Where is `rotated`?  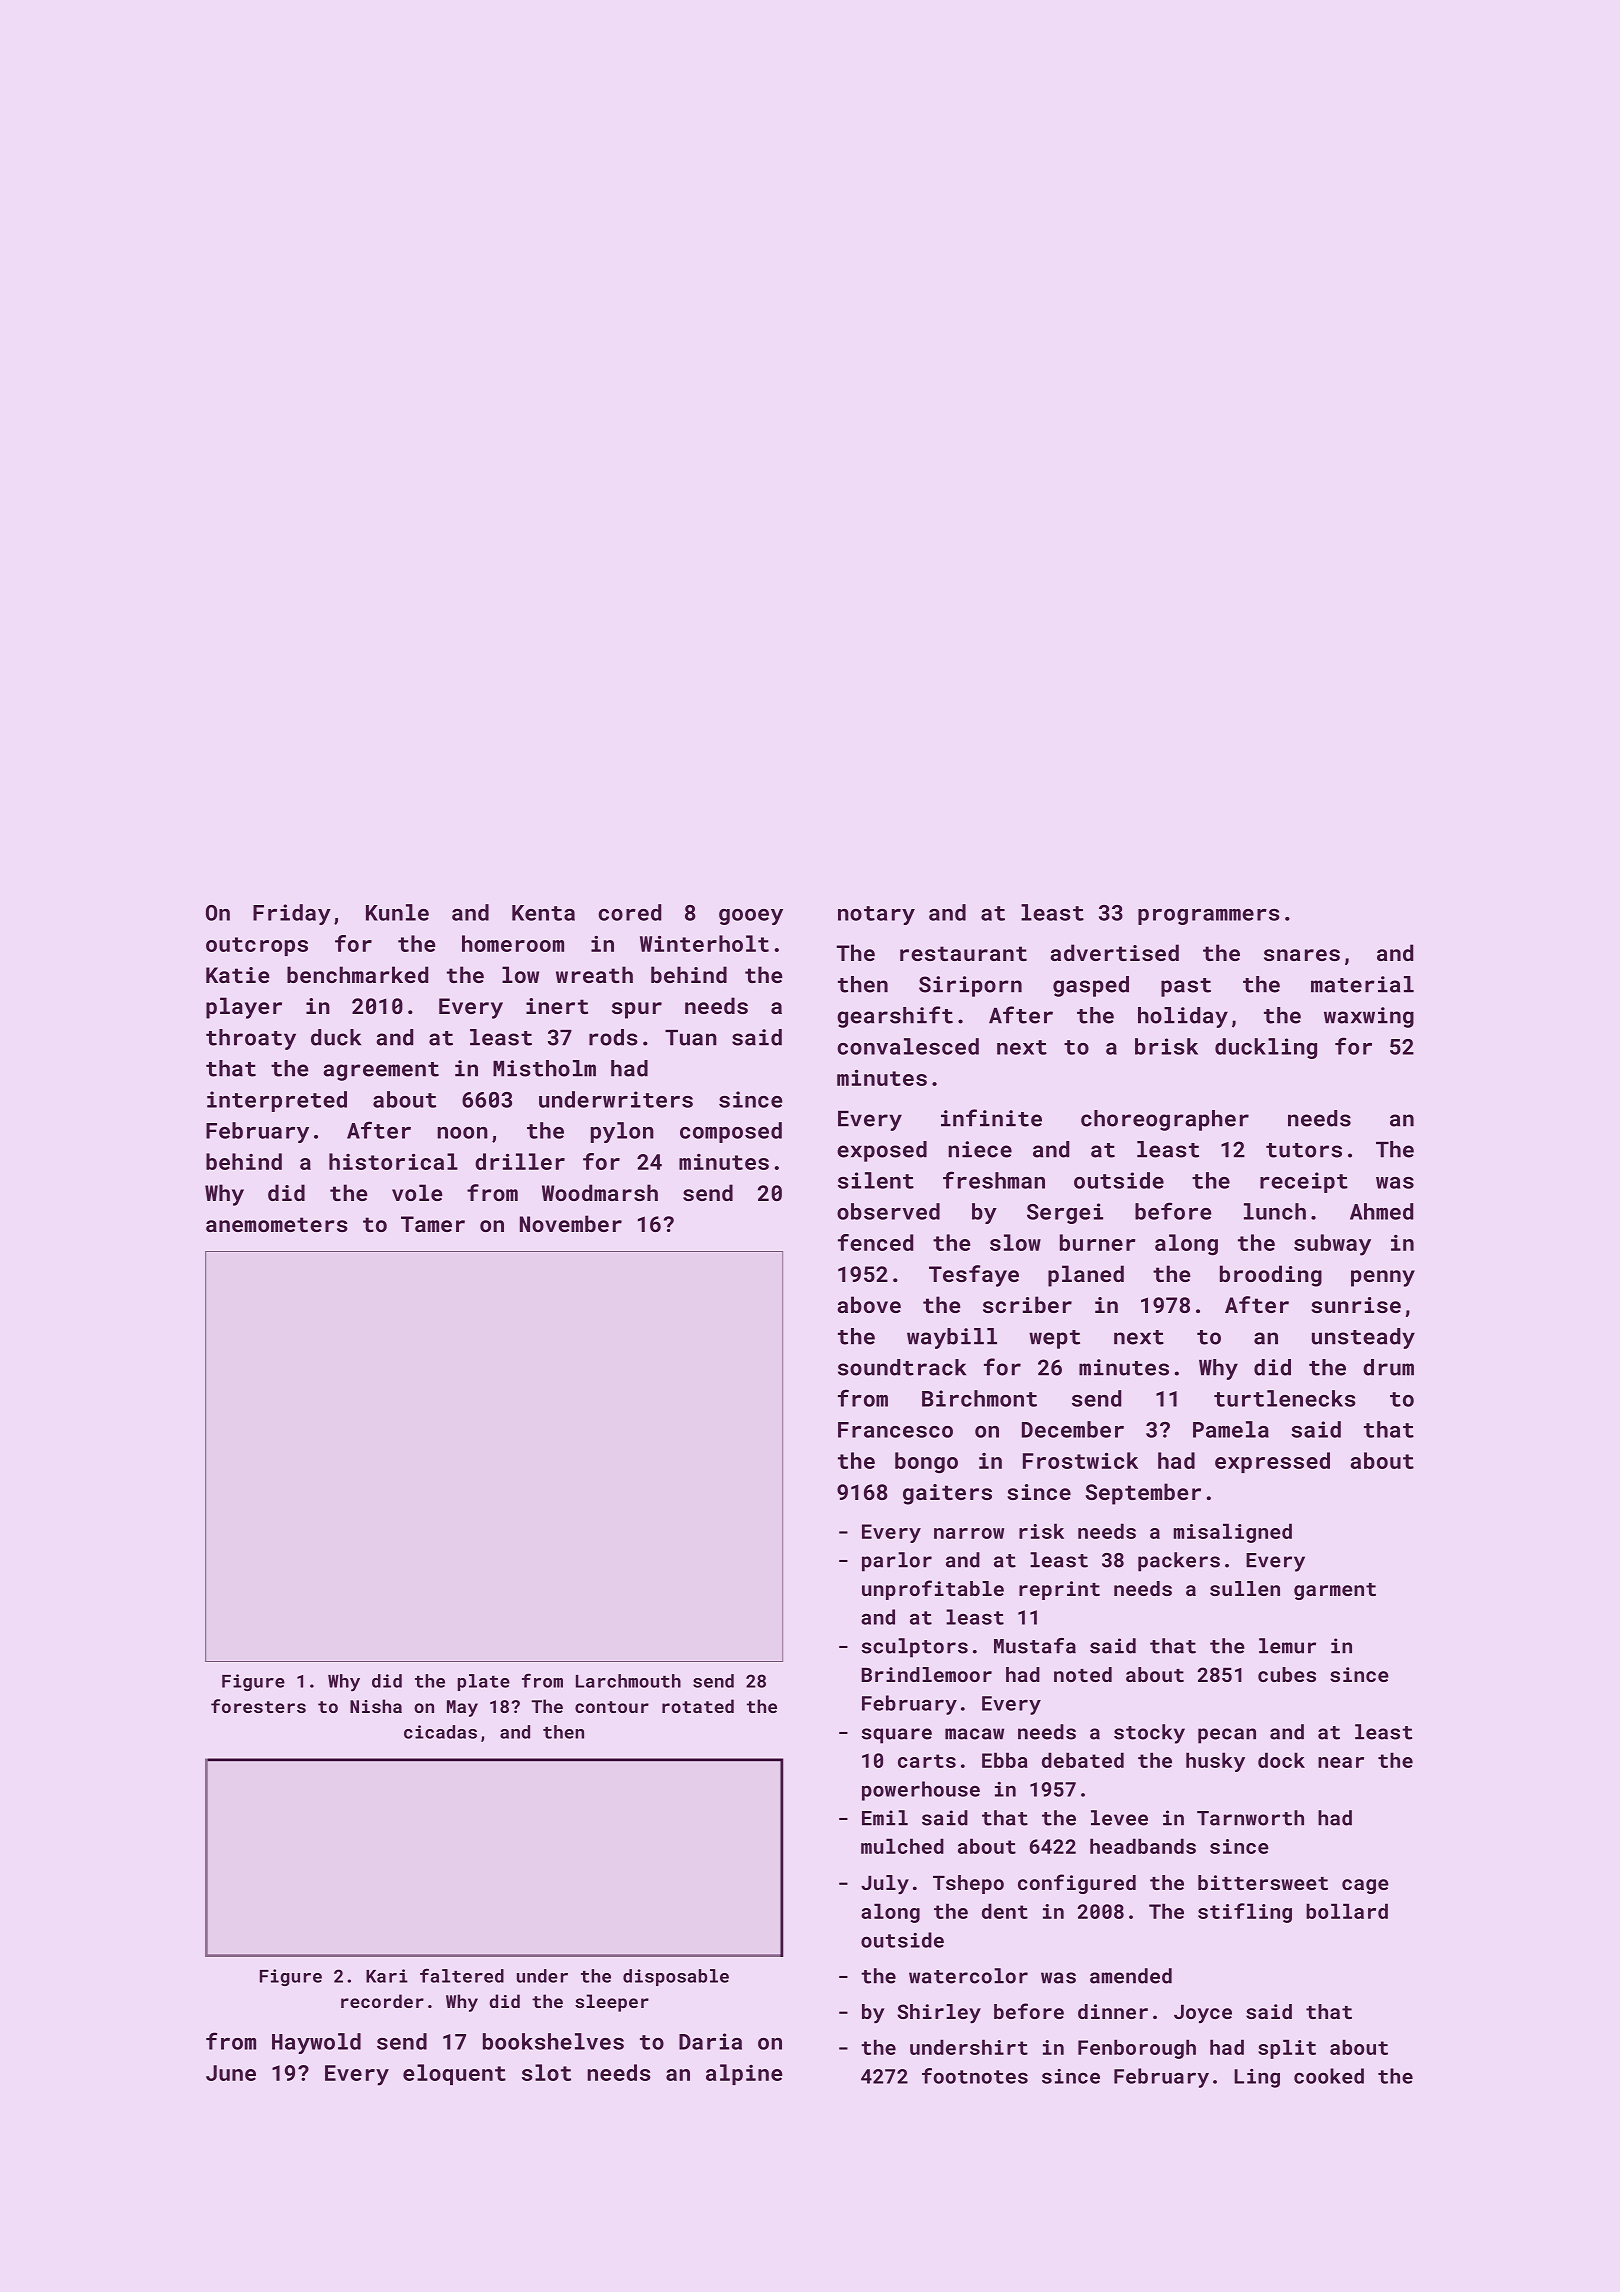
rotated is located at coordinates (698, 1706).
